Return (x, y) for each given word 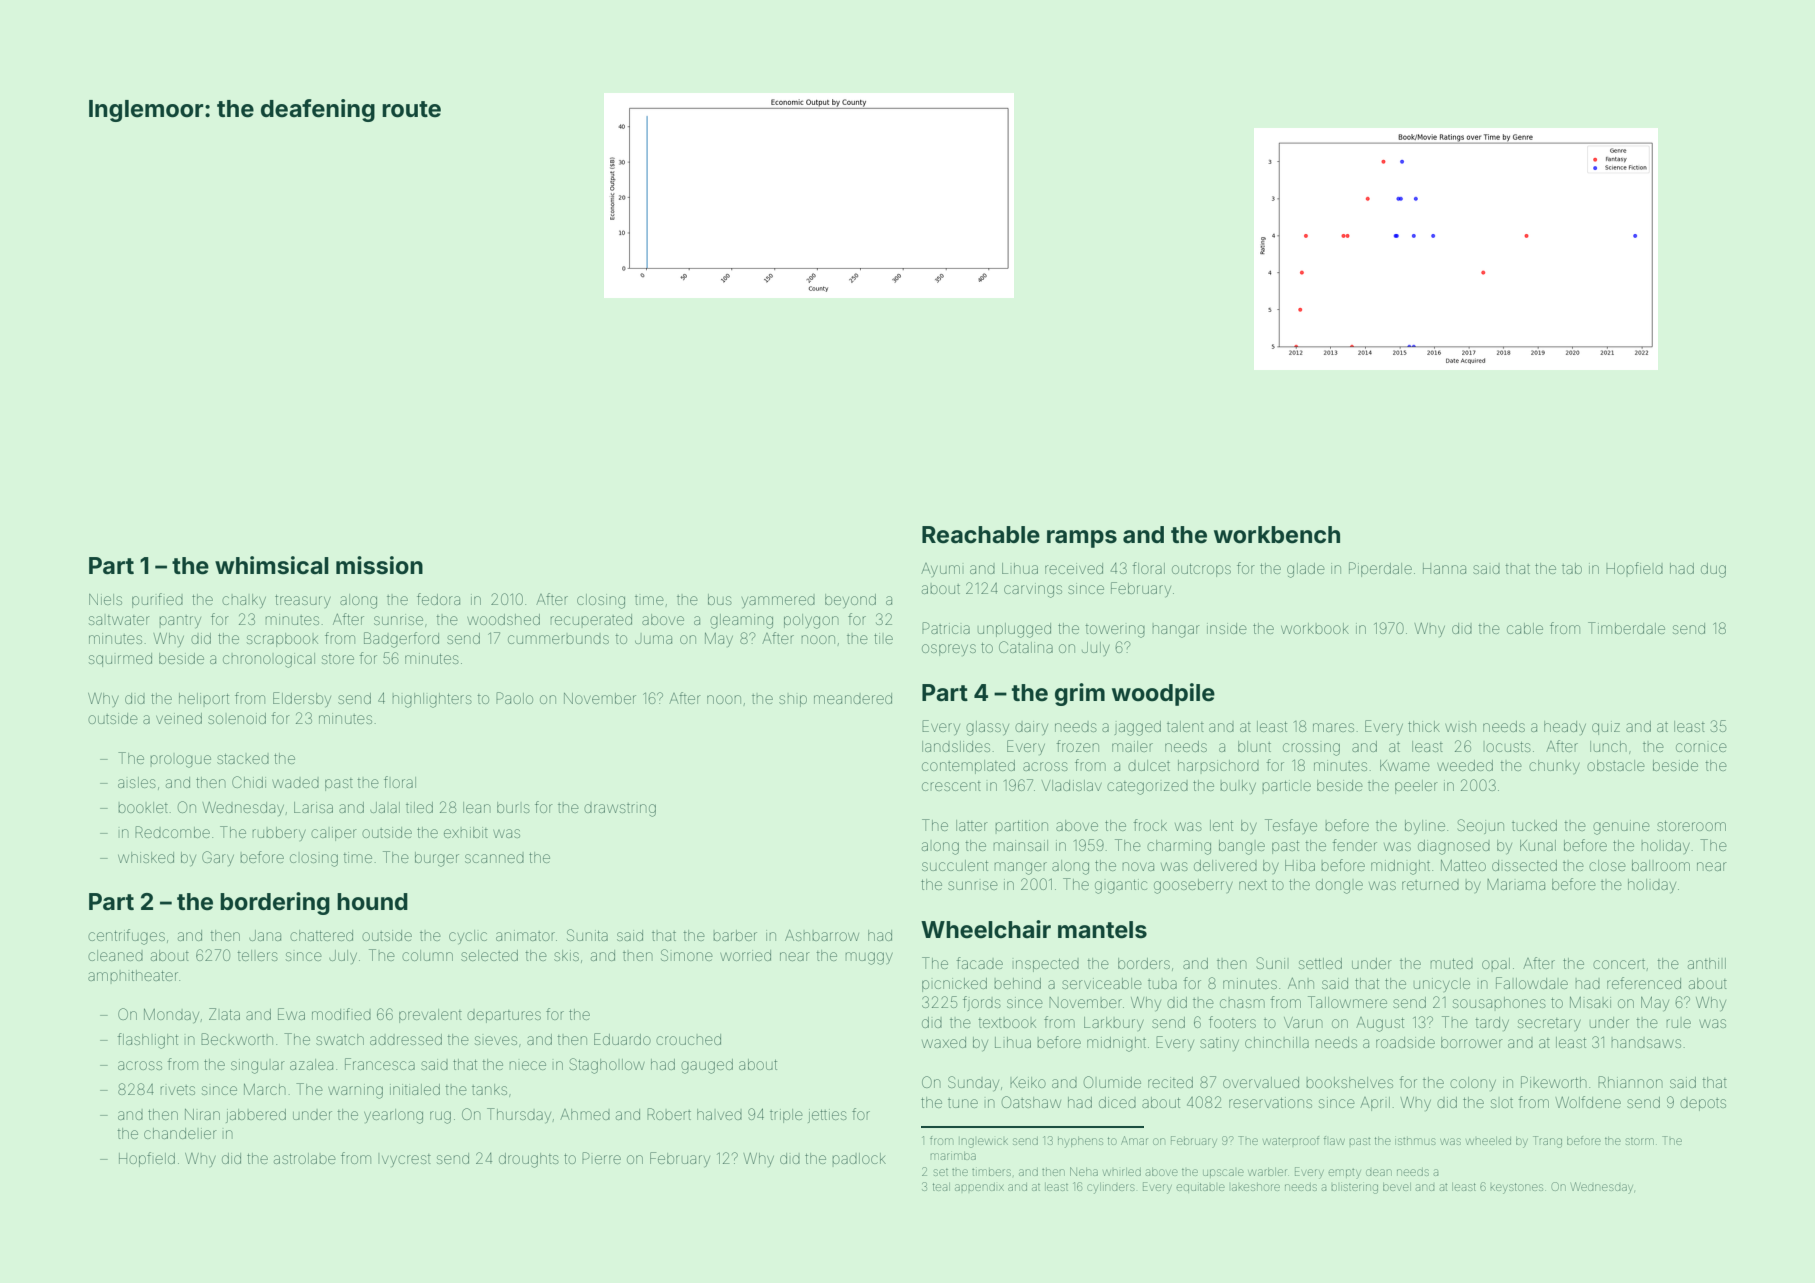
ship (793, 701)
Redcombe (172, 832)
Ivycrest (406, 1160)
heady (1565, 728)
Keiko (1028, 1082)
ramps (1082, 539)
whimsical (272, 565)
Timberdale (1626, 628)
